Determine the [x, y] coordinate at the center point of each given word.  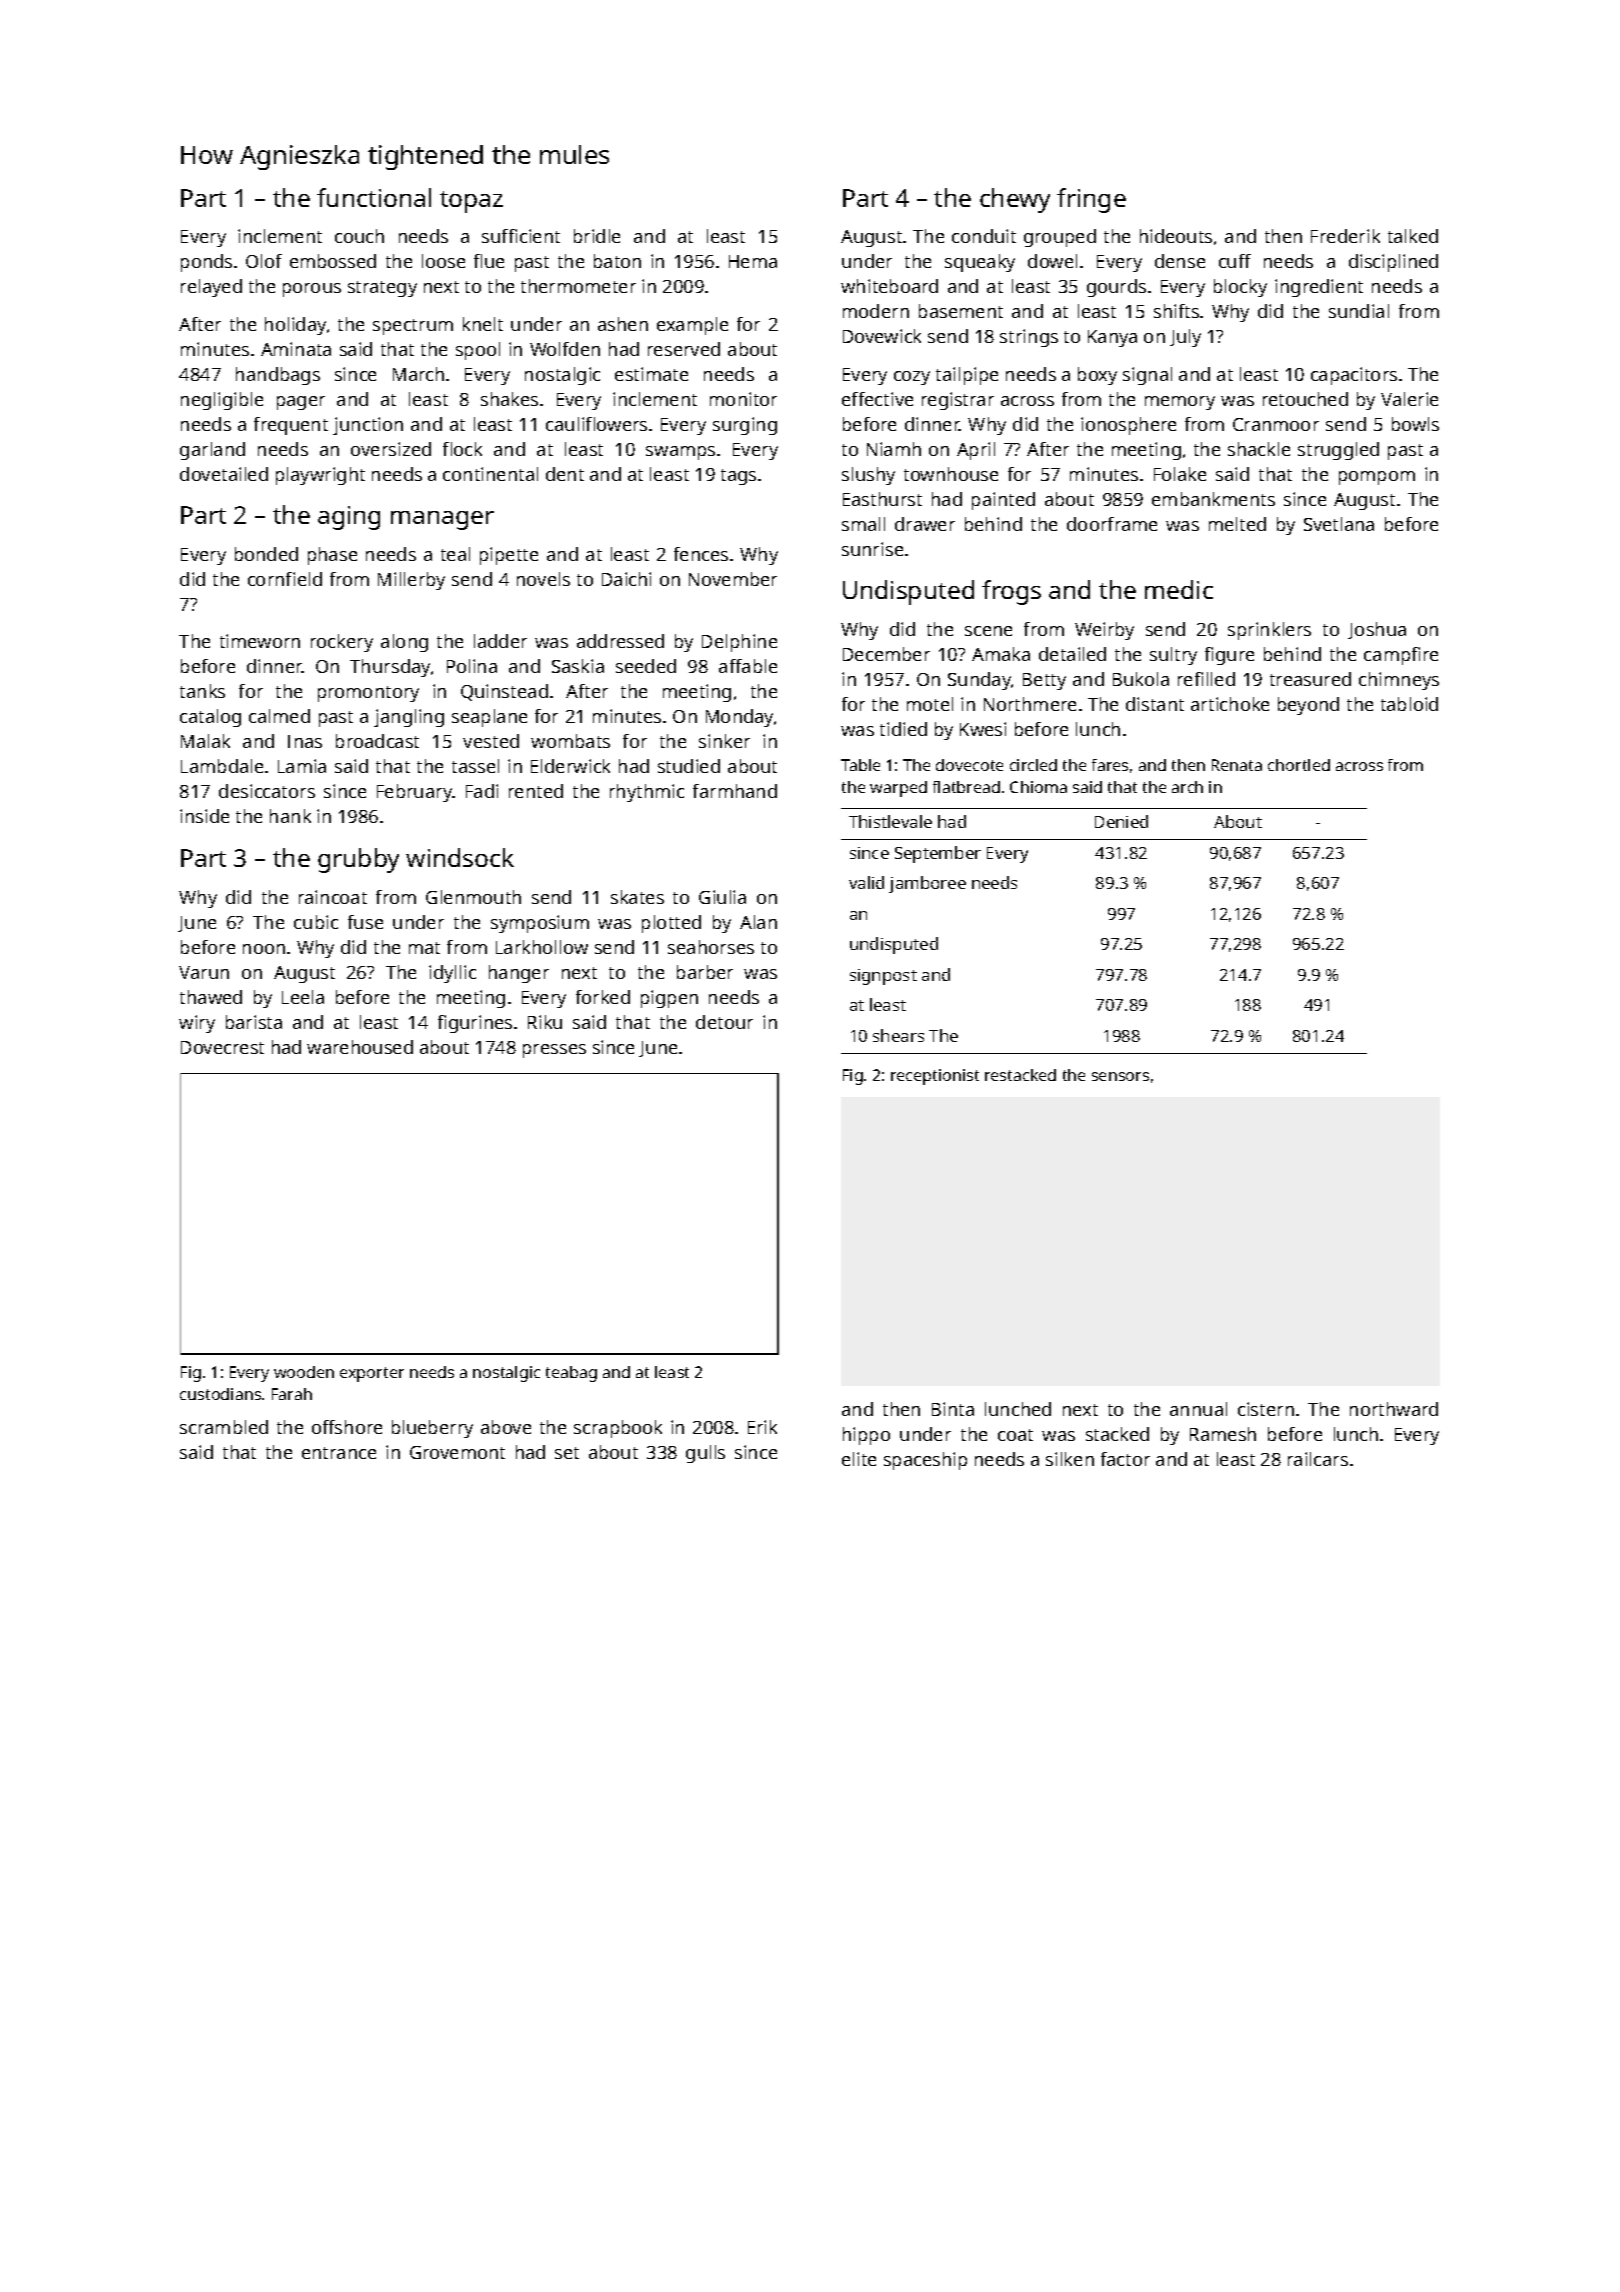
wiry [197, 1024]
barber [705, 972]
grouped [1060, 238]
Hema [753, 261]
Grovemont [457, 1452]
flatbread [966, 787]
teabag [571, 1374]
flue [489, 261]
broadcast [377, 741]
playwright [320, 476]
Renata [1237, 765]
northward [1394, 1409]
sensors [1120, 1076]
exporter [372, 1374]
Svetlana [1339, 524]
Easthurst [882, 499]
